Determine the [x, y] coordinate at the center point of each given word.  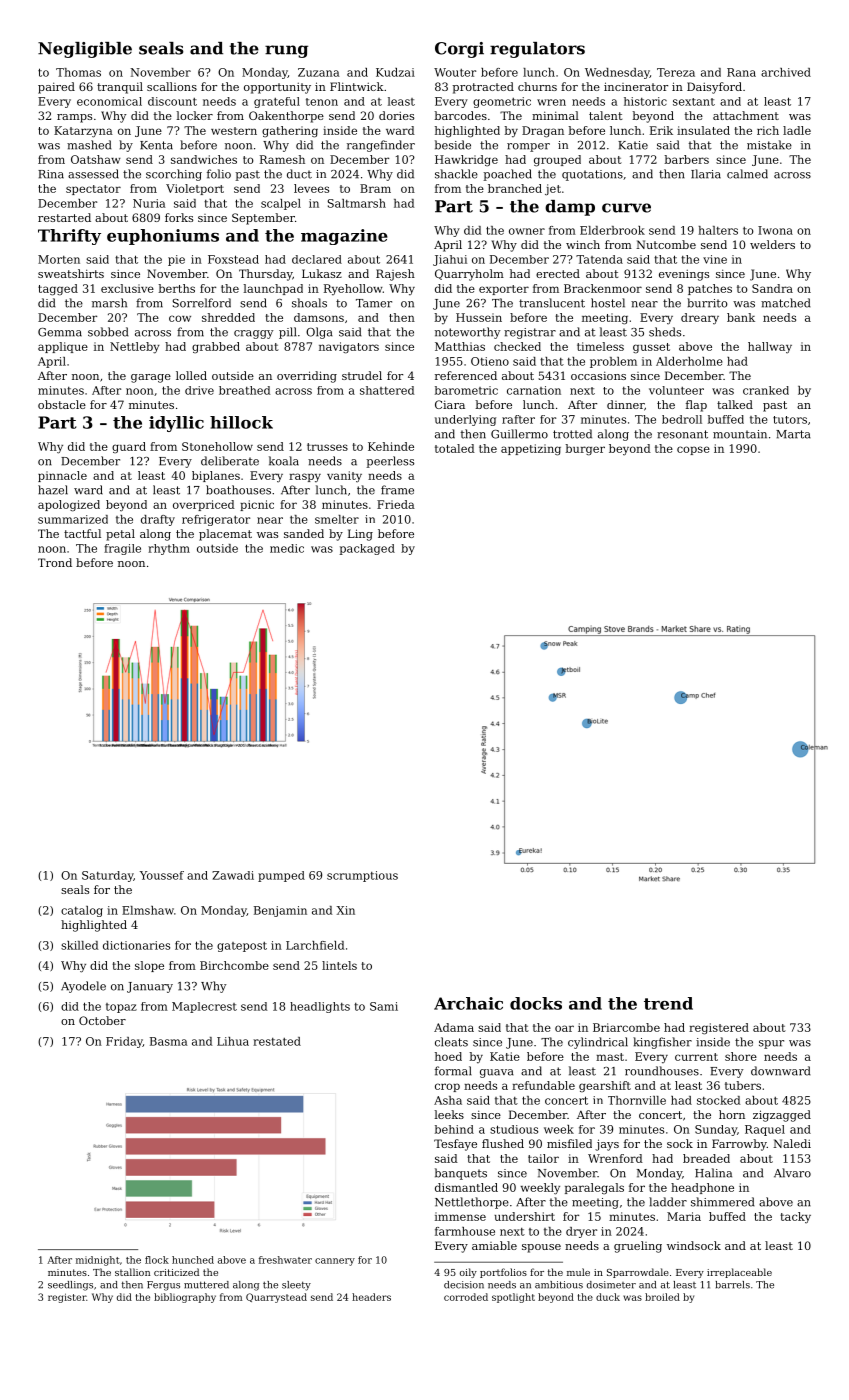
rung [286, 51]
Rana [741, 72]
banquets [461, 1174]
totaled [455, 448]
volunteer [676, 390]
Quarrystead [276, 1298]
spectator [93, 190]
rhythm [169, 549]
